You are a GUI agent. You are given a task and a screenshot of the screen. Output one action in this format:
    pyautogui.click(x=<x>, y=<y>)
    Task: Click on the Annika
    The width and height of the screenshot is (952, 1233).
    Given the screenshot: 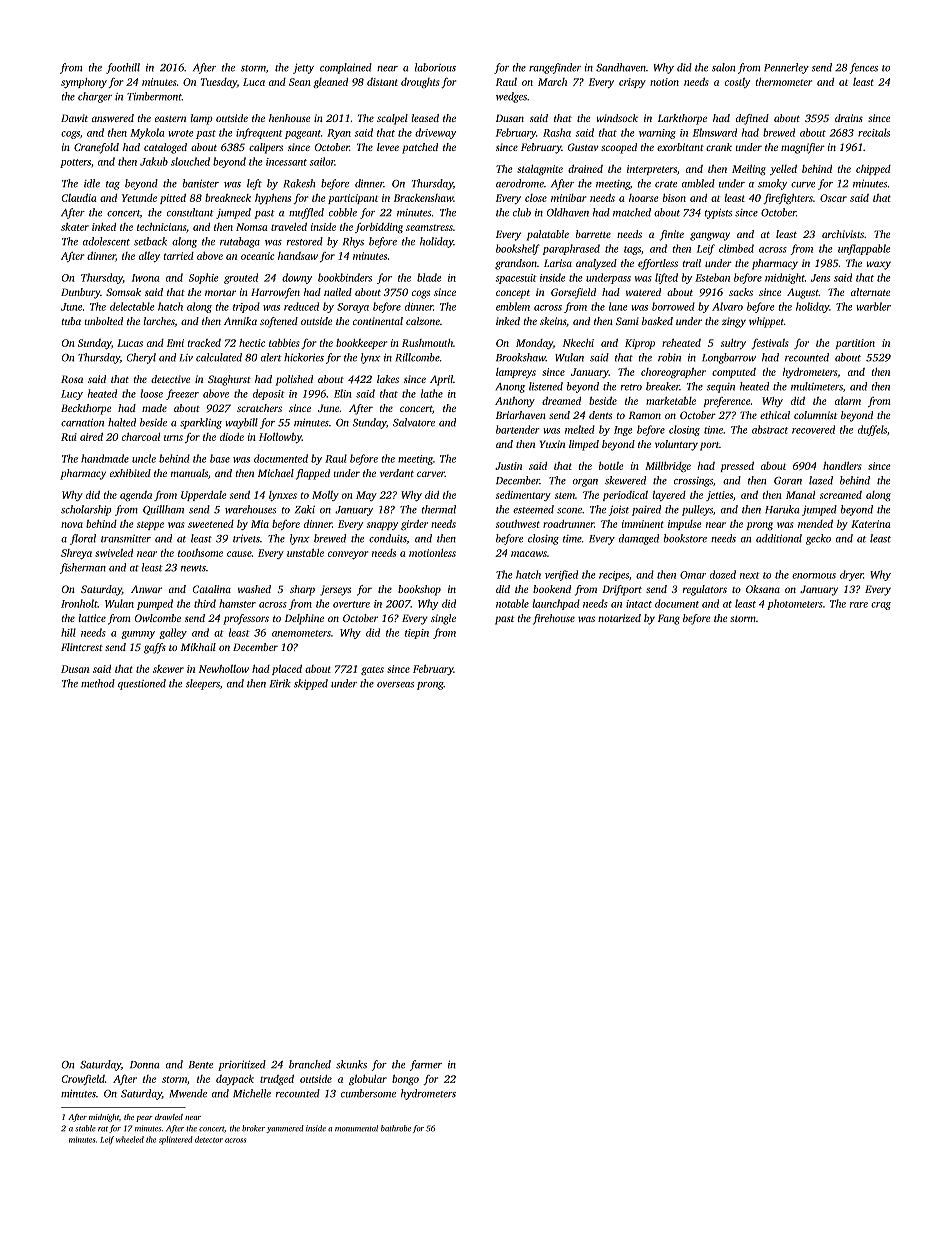 What is the action you would take?
    pyautogui.click(x=240, y=321)
